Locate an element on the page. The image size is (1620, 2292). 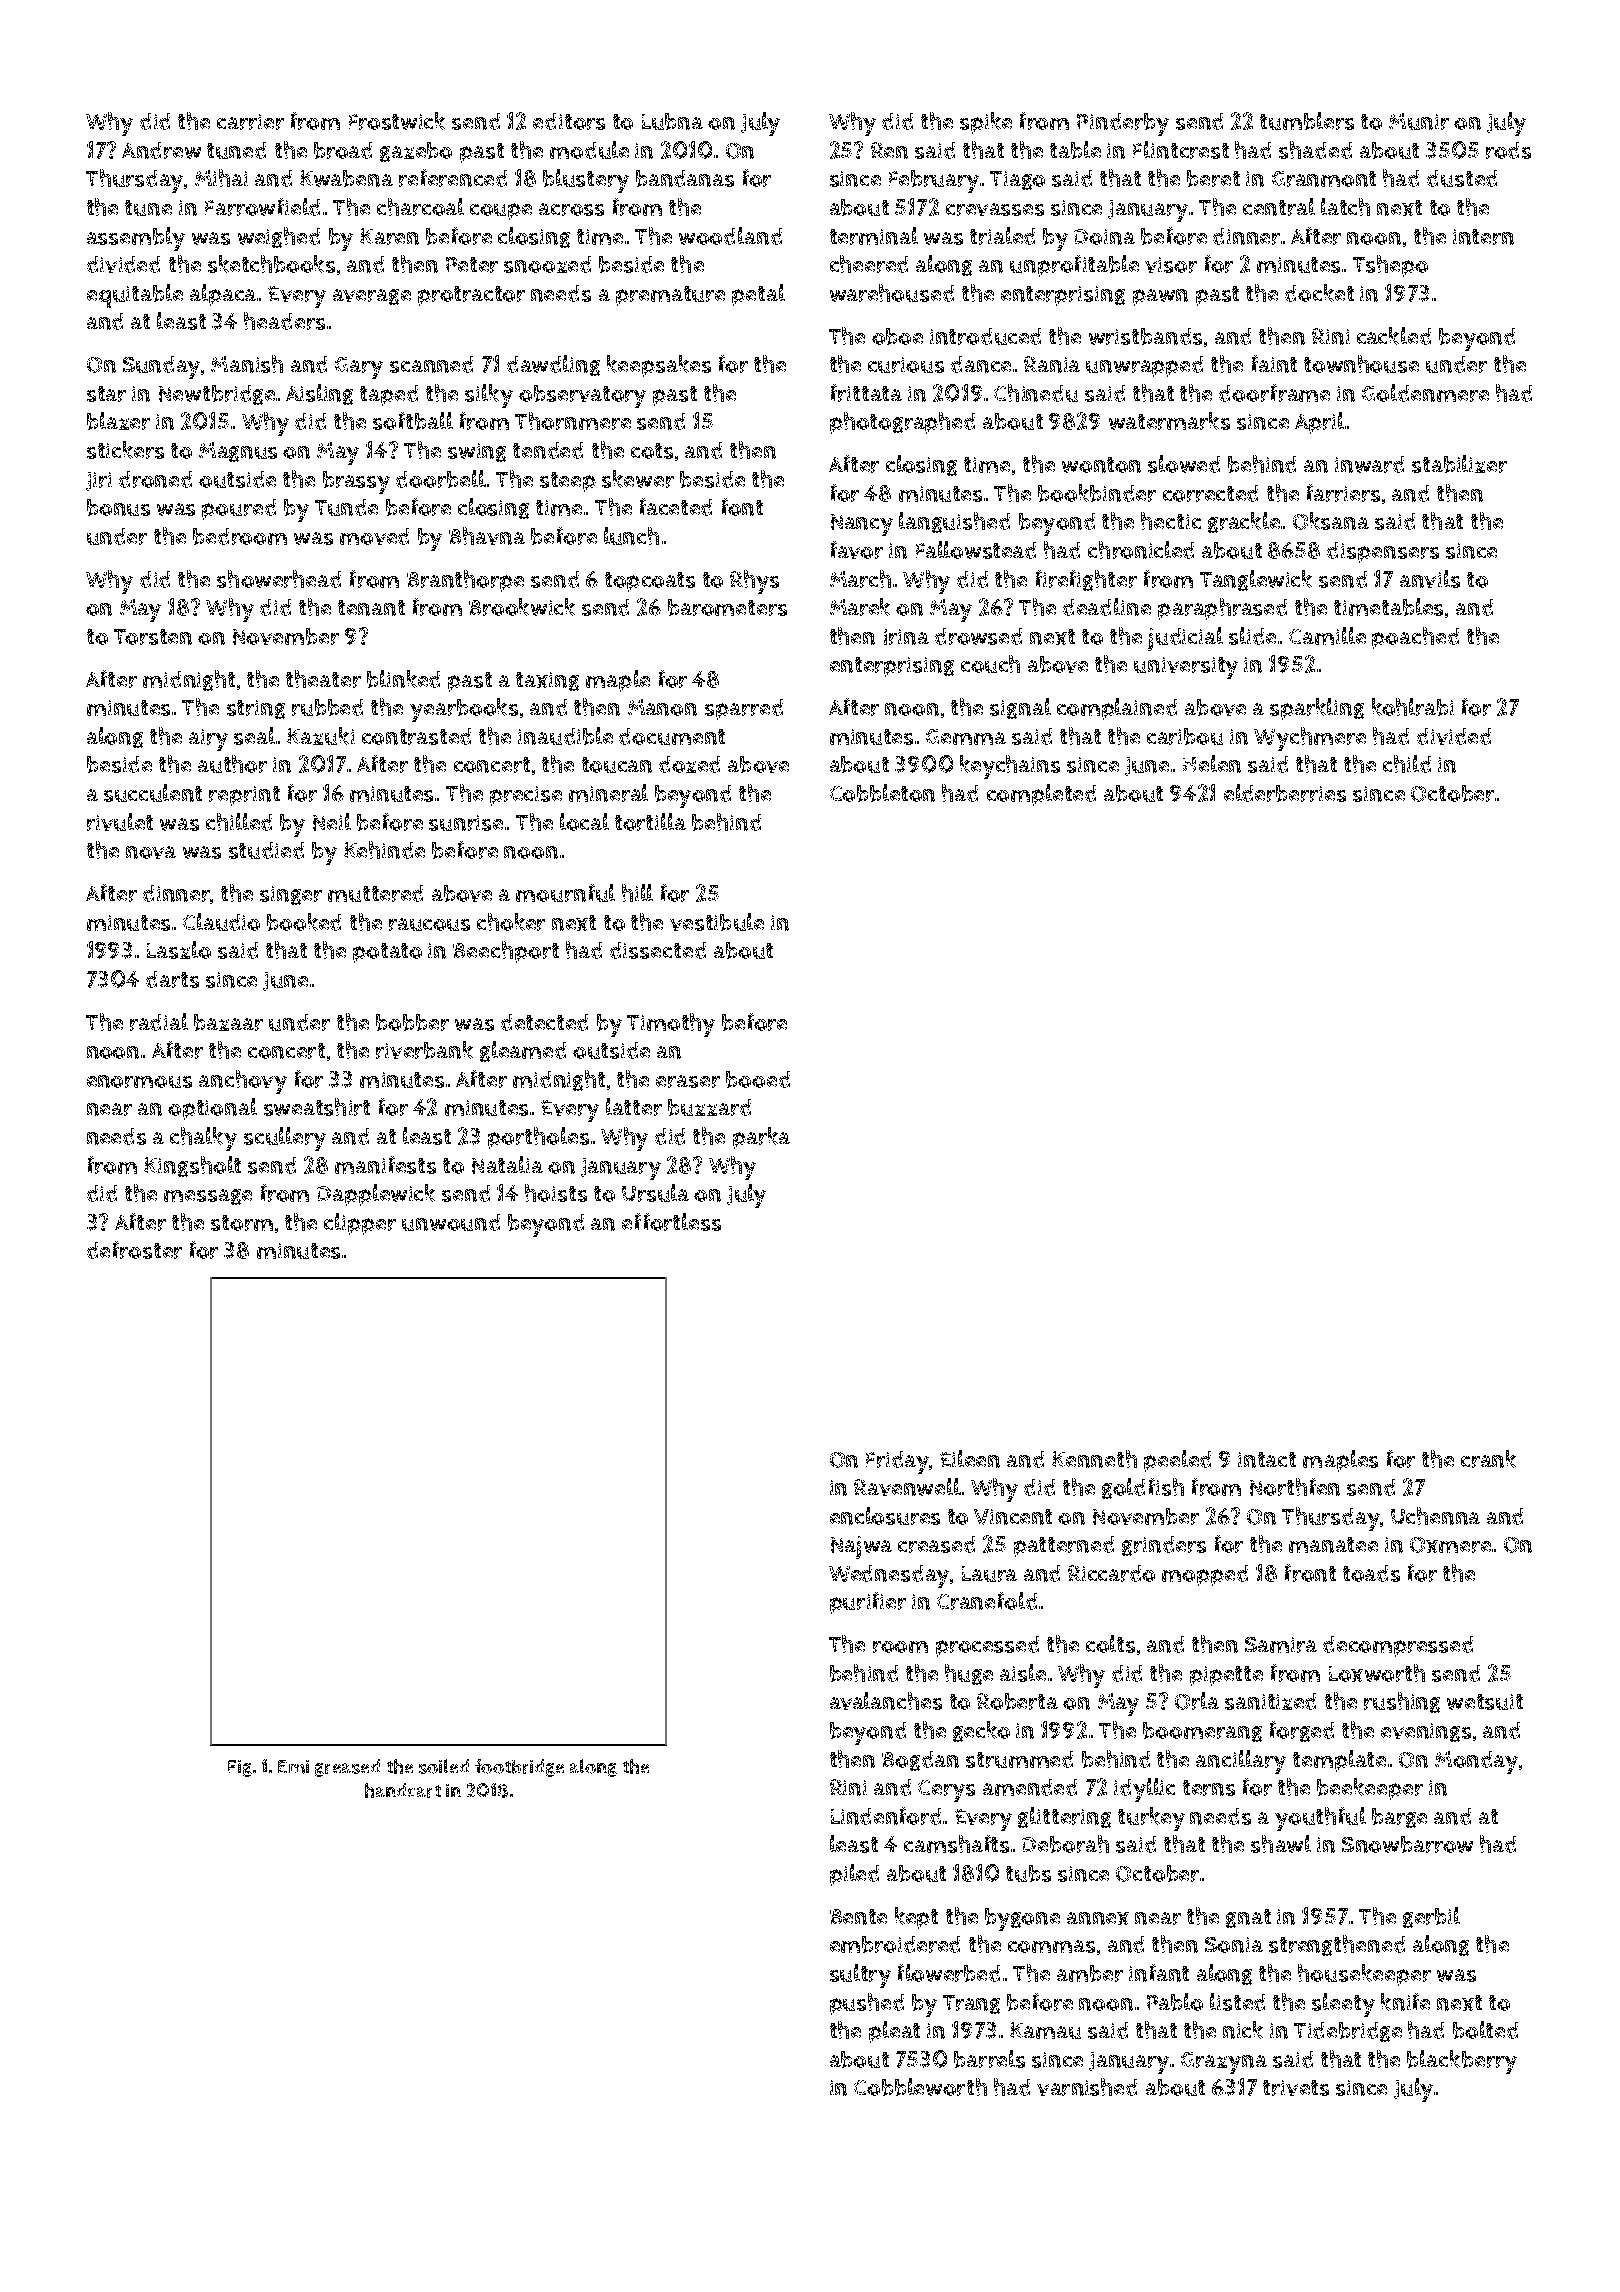
pushed is located at coordinates (867, 2004).
